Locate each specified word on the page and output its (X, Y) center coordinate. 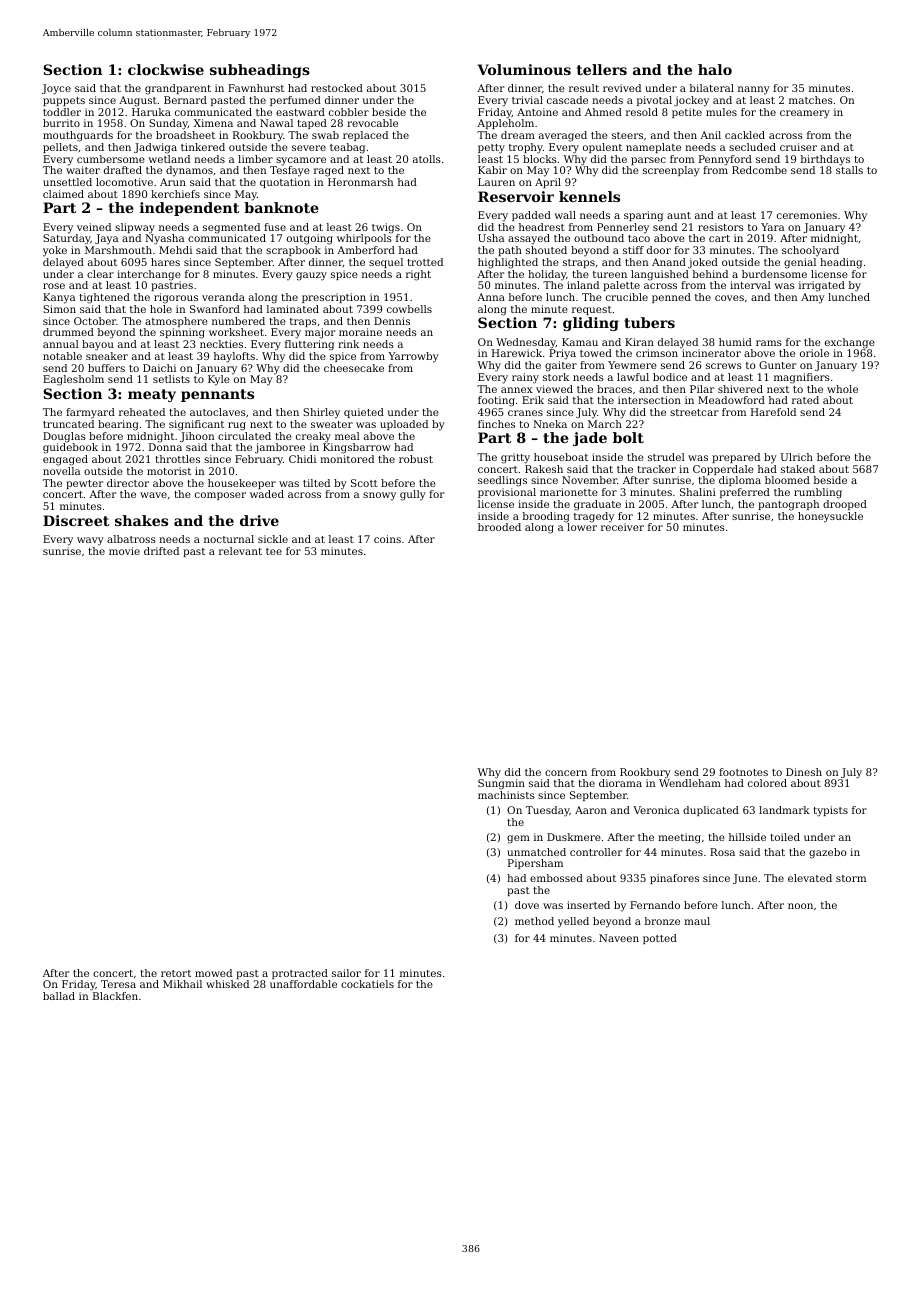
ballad (59, 996)
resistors (721, 227)
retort (176, 973)
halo (715, 69)
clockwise (166, 69)
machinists (506, 795)
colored (767, 783)
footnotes (743, 772)
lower (582, 527)
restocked (337, 88)
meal (347, 436)
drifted (161, 551)
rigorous (176, 298)
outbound (599, 238)
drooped (845, 505)
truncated (68, 424)
